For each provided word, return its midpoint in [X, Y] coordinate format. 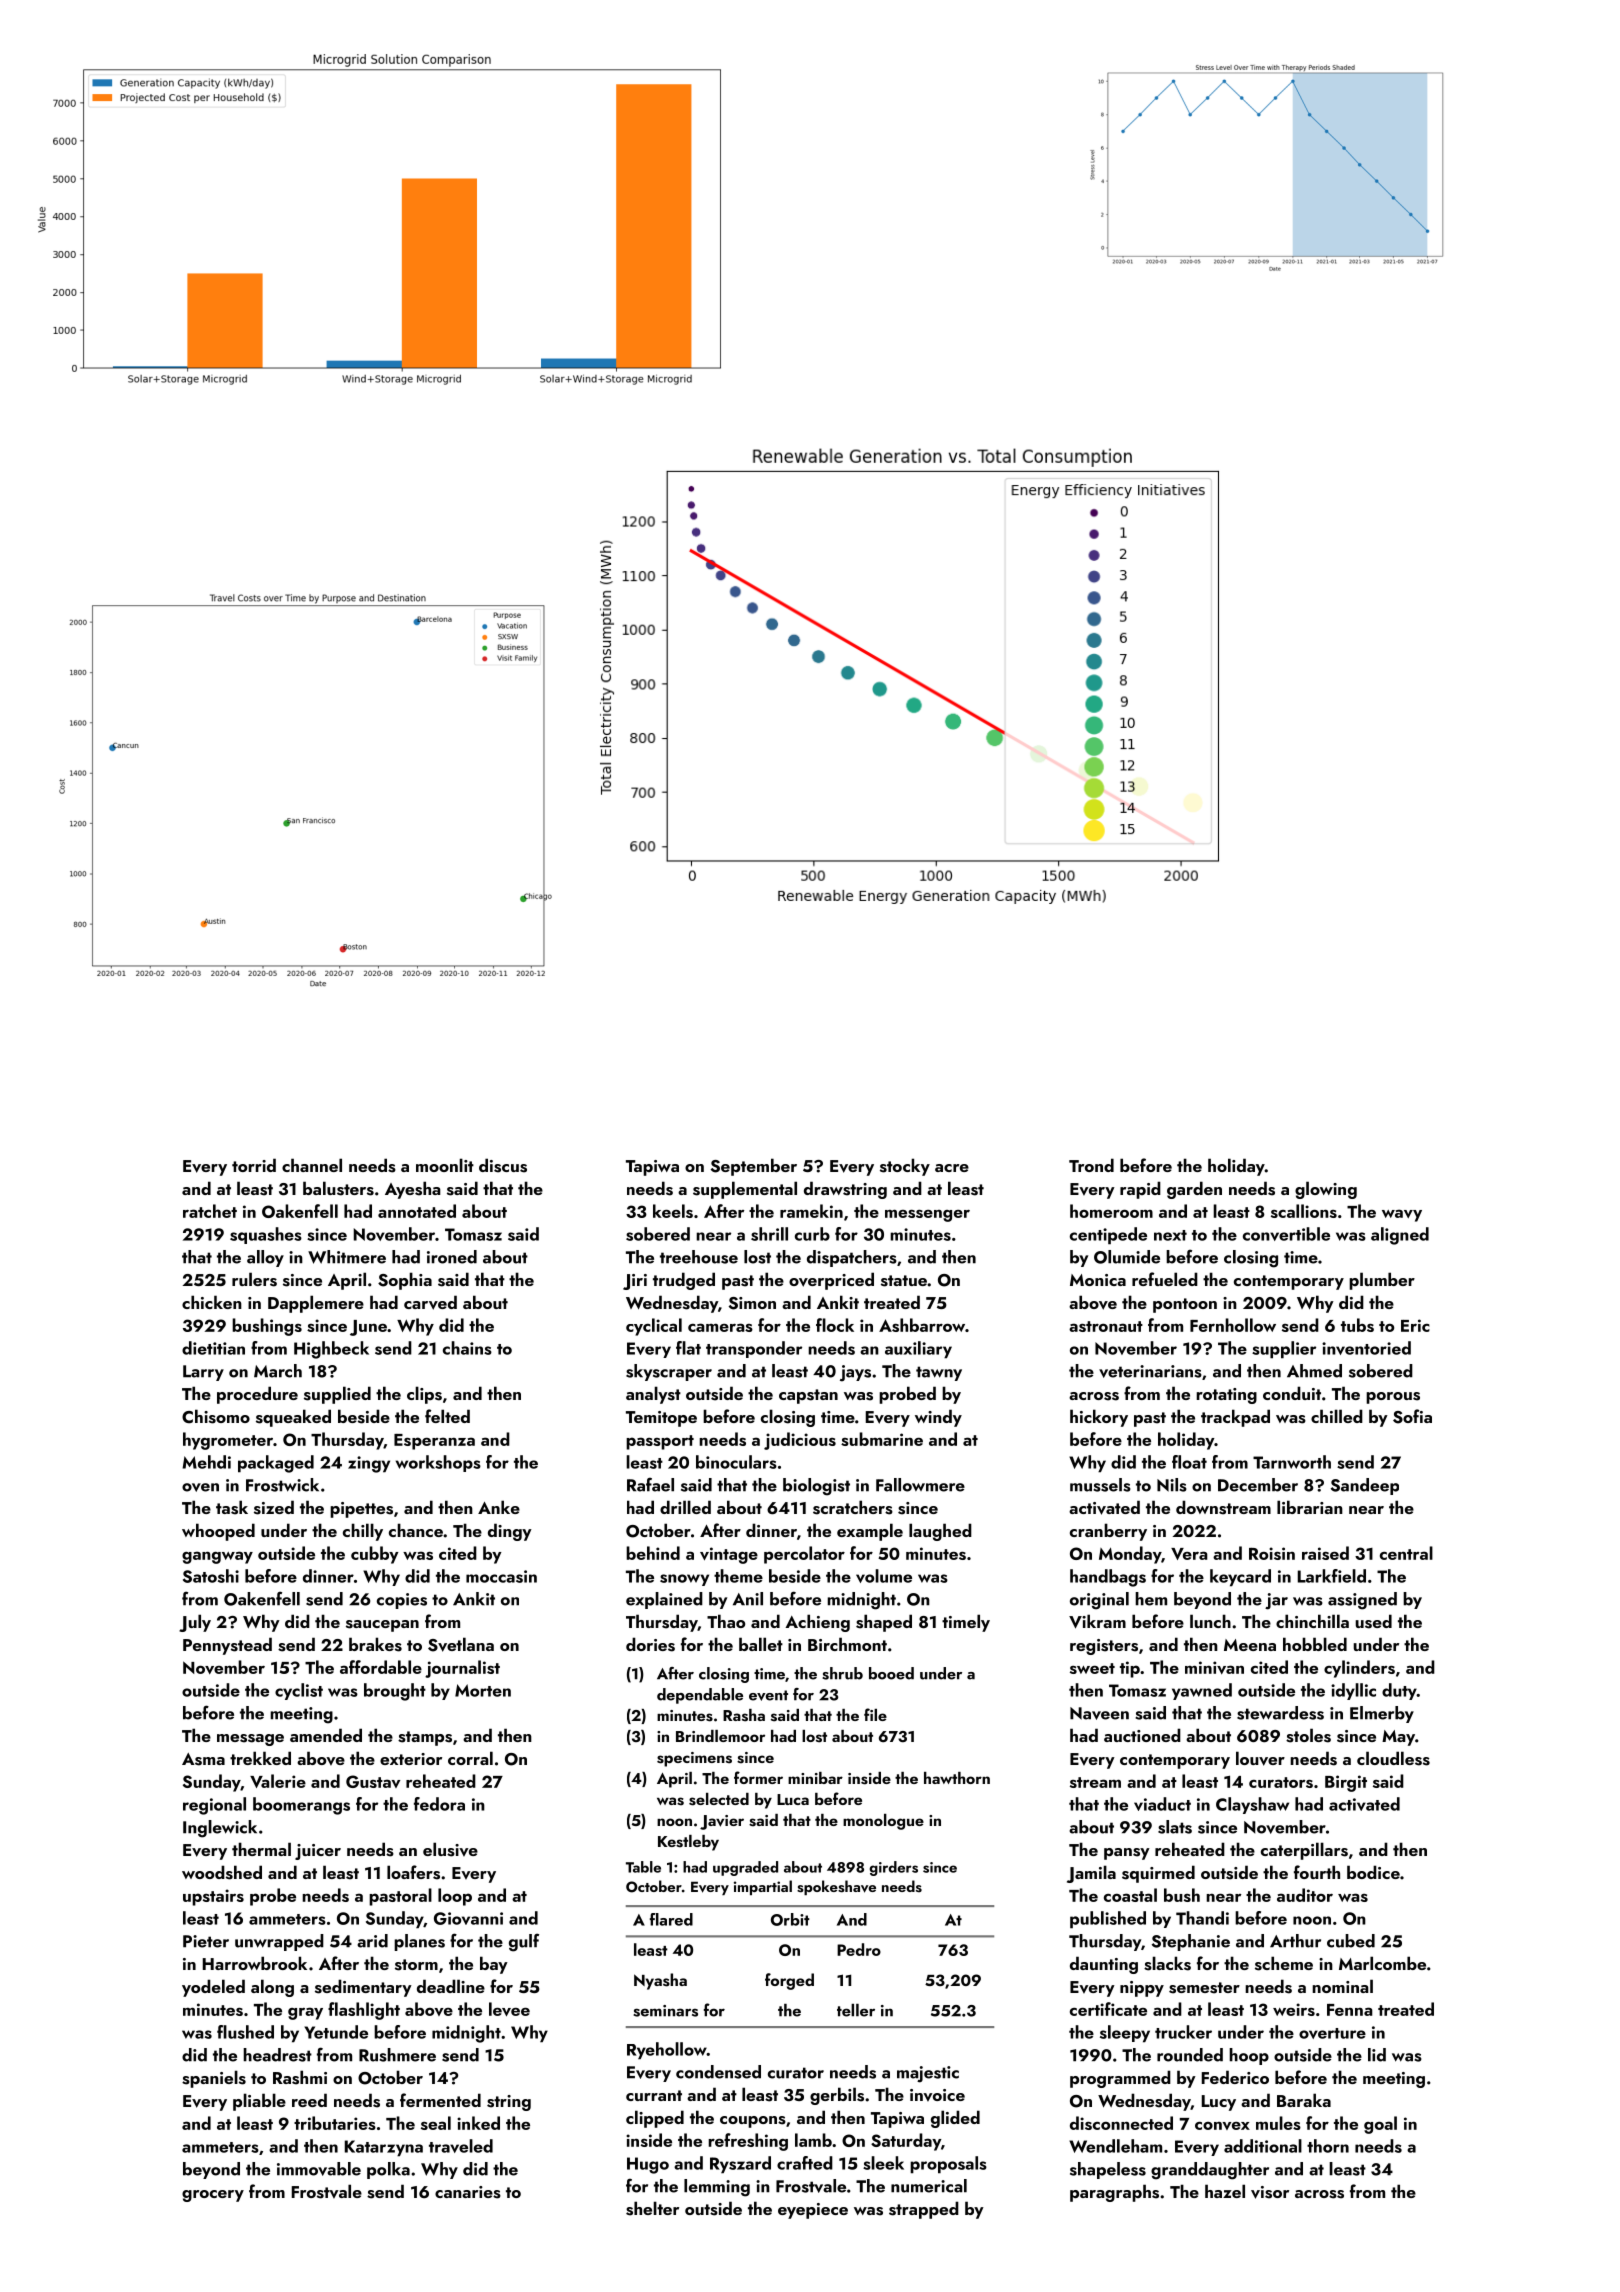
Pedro [859, 1949]
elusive [450, 1849]
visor [1270, 2192]
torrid [254, 1165]
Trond [1091, 1165]
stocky [905, 1167]
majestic [928, 2074]
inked [478, 2123]
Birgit [1346, 1783]
